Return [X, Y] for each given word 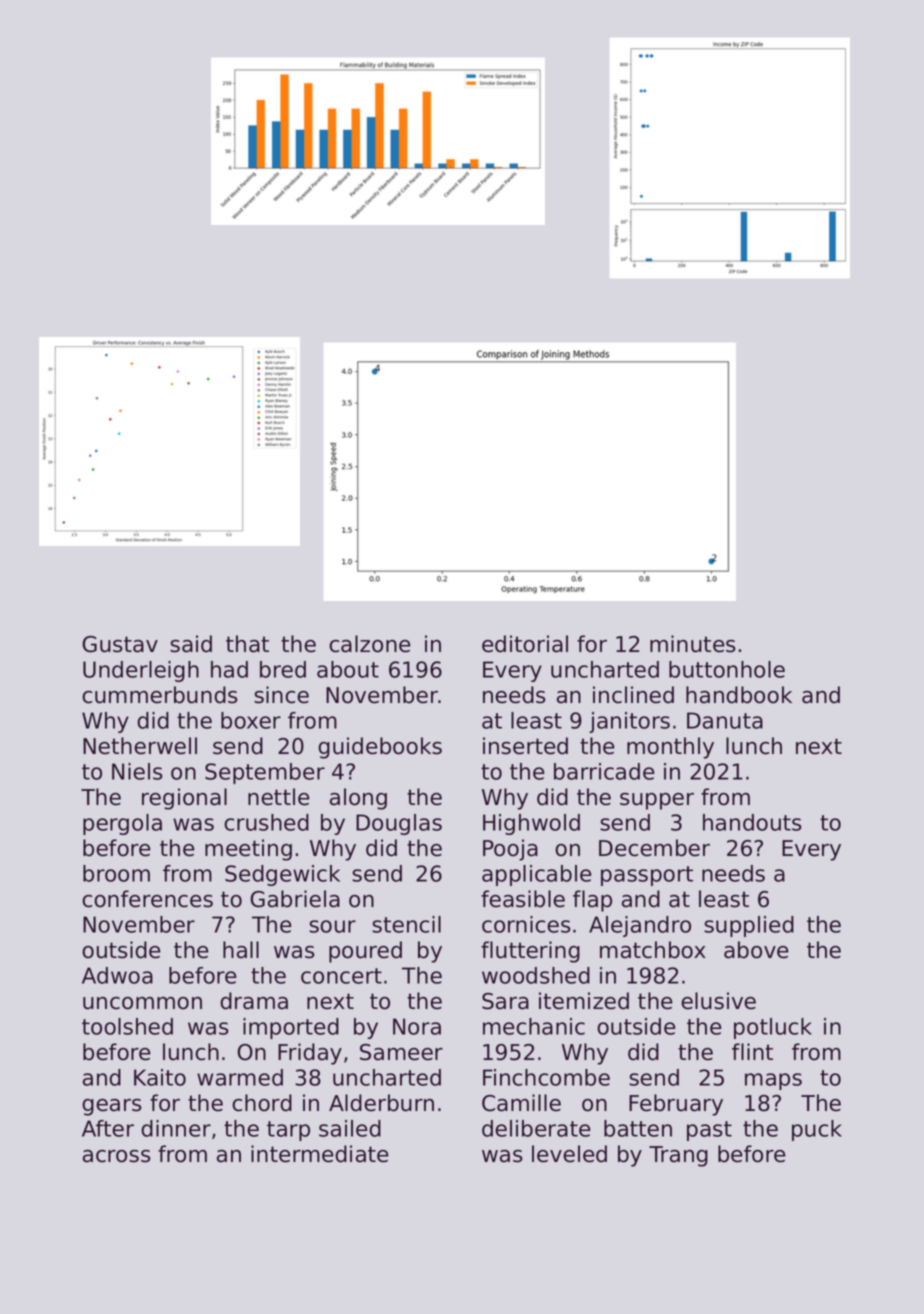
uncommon [142, 1003]
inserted [525, 746]
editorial [525, 644]
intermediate [320, 1154]
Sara [505, 1001]
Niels [137, 771]
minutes [693, 644]
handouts [752, 822]
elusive [718, 1001]
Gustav [120, 644]
